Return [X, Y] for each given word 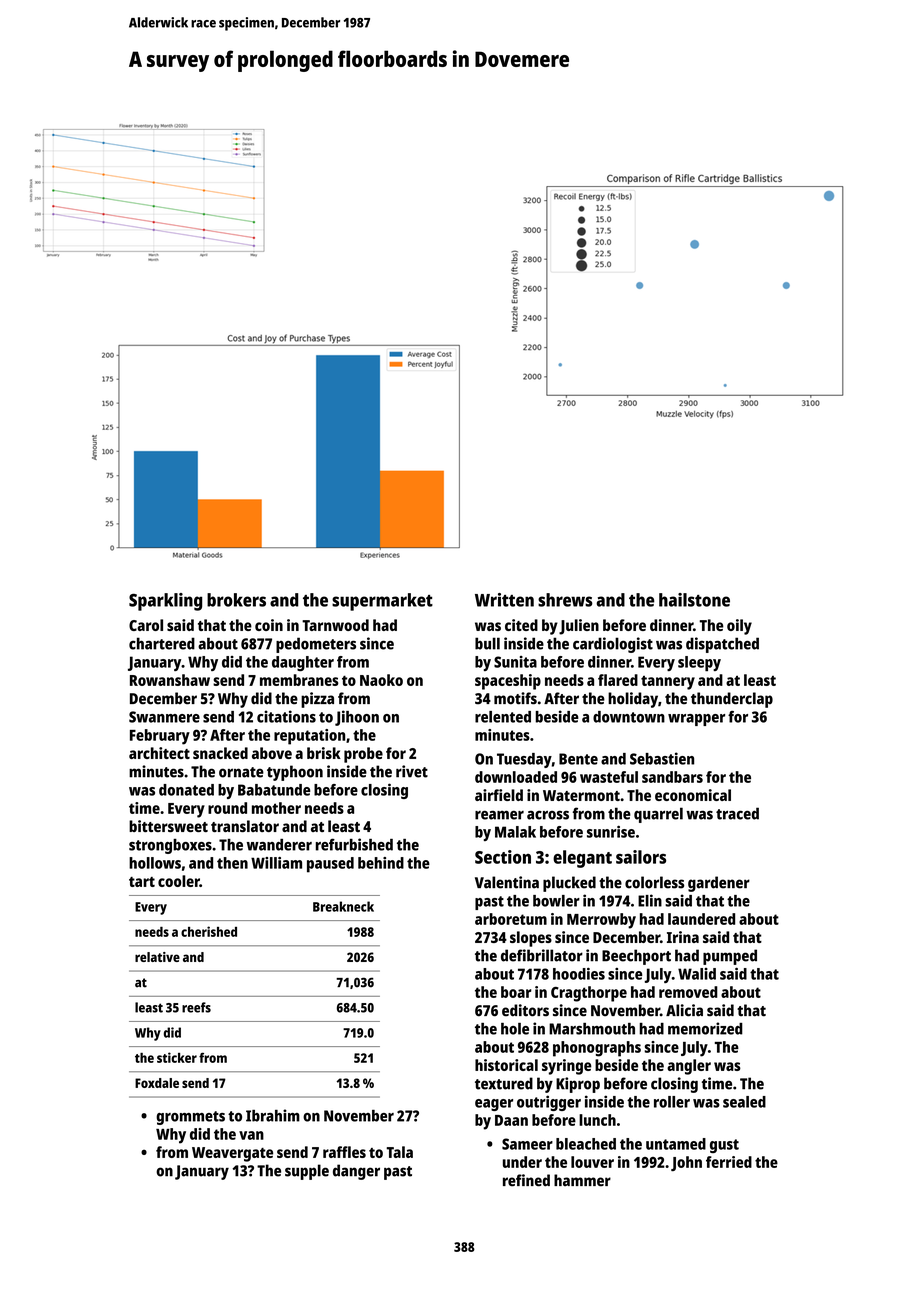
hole [515, 1029]
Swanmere [164, 717]
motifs [515, 698]
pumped [730, 957]
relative [157, 957]
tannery [668, 683]
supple [307, 1172]
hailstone [694, 600]
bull [487, 643]
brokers [236, 600]
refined [526, 1180]
